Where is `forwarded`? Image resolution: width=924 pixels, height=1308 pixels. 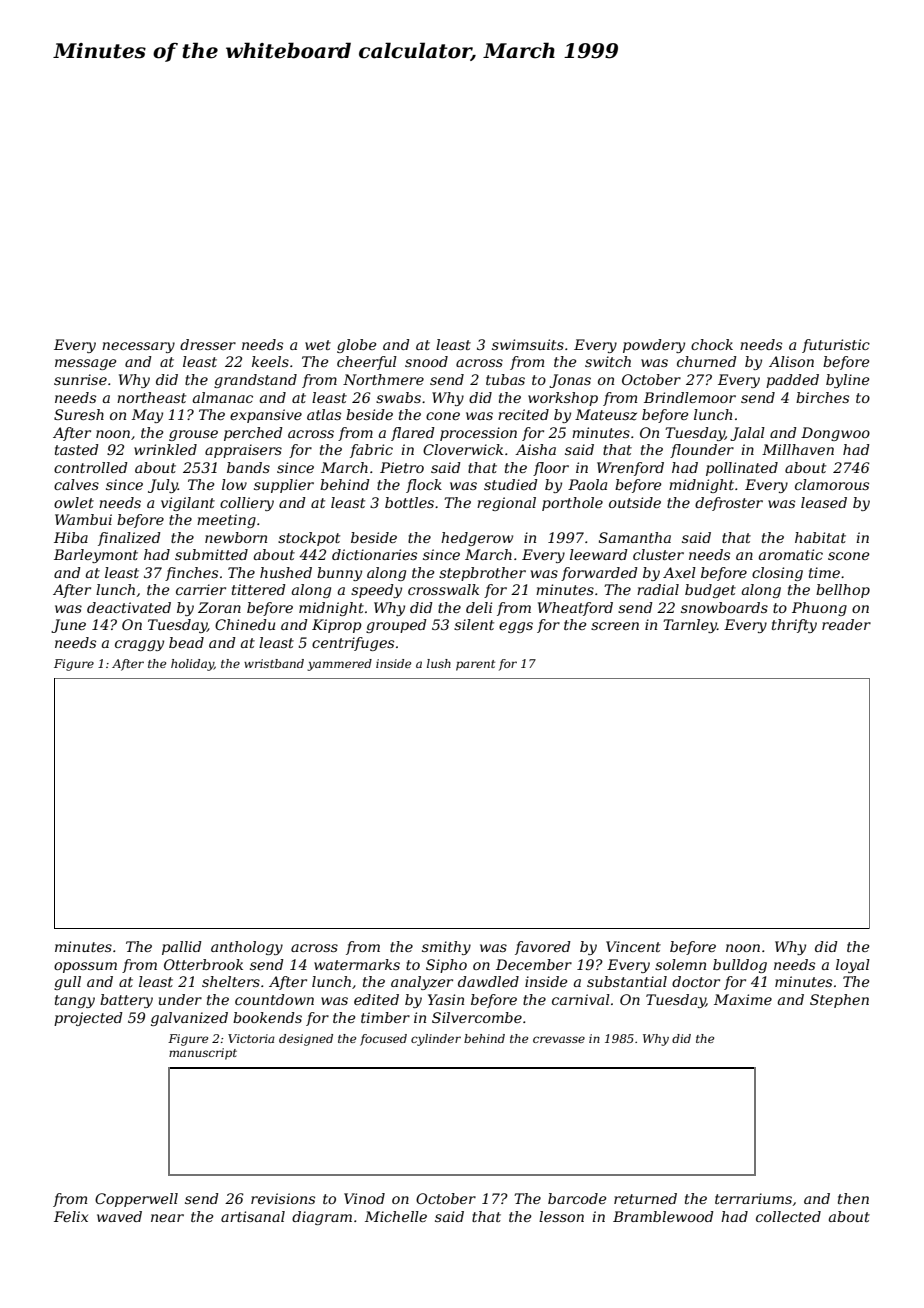 forwarded is located at coordinates (599, 574).
